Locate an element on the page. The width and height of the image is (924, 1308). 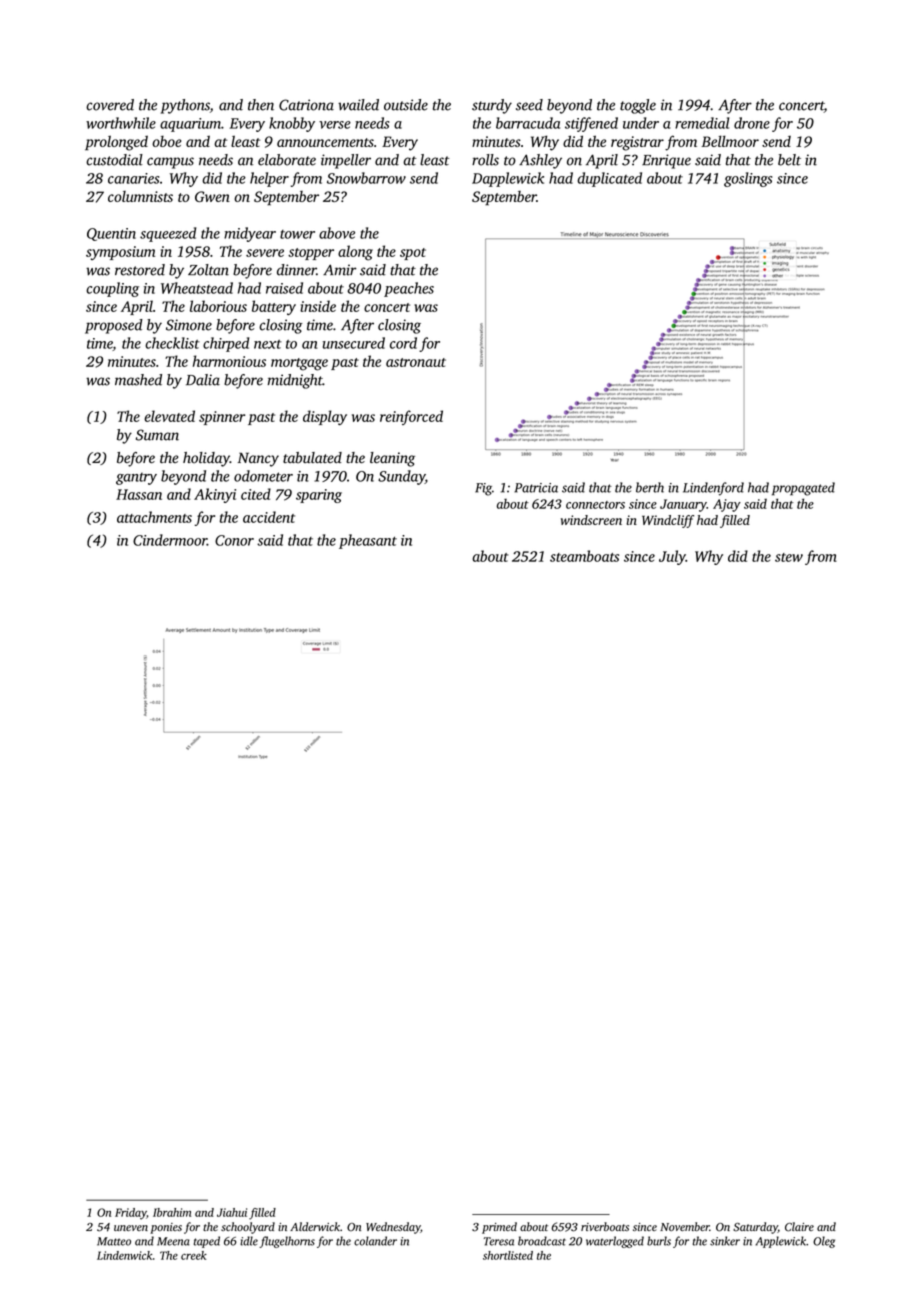
Jiahui is located at coordinates (232, 1212).
